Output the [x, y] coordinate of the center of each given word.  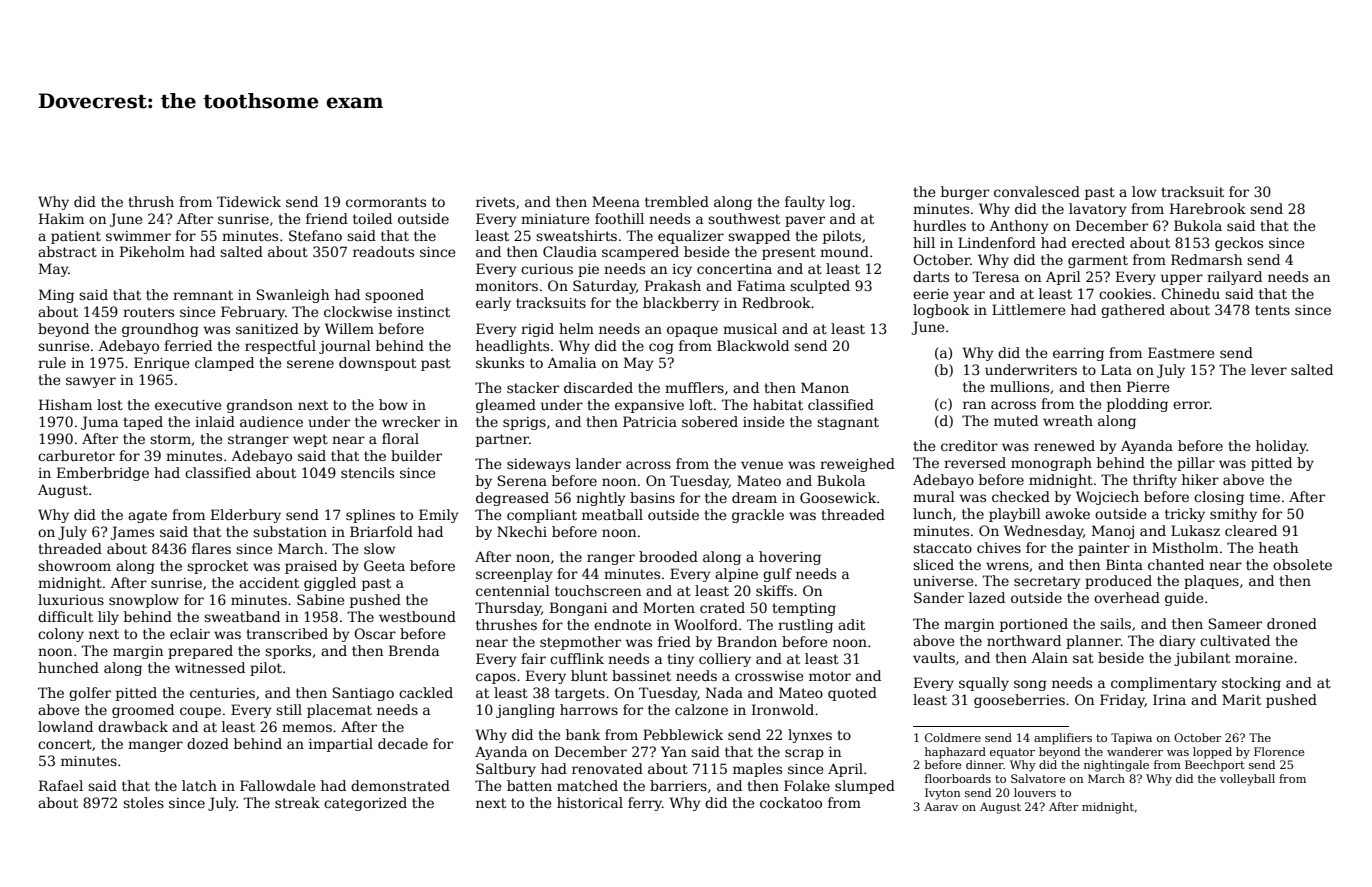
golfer [90, 694]
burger [965, 193]
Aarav [941, 806]
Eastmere [1181, 352]
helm [576, 328]
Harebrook [1208, 208]
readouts [383, 251]
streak [297, 802]
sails [1115, 623]
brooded [668, 556]
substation [290, 531]
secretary [1047, 582]
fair [533, 658]
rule [52, 362]
